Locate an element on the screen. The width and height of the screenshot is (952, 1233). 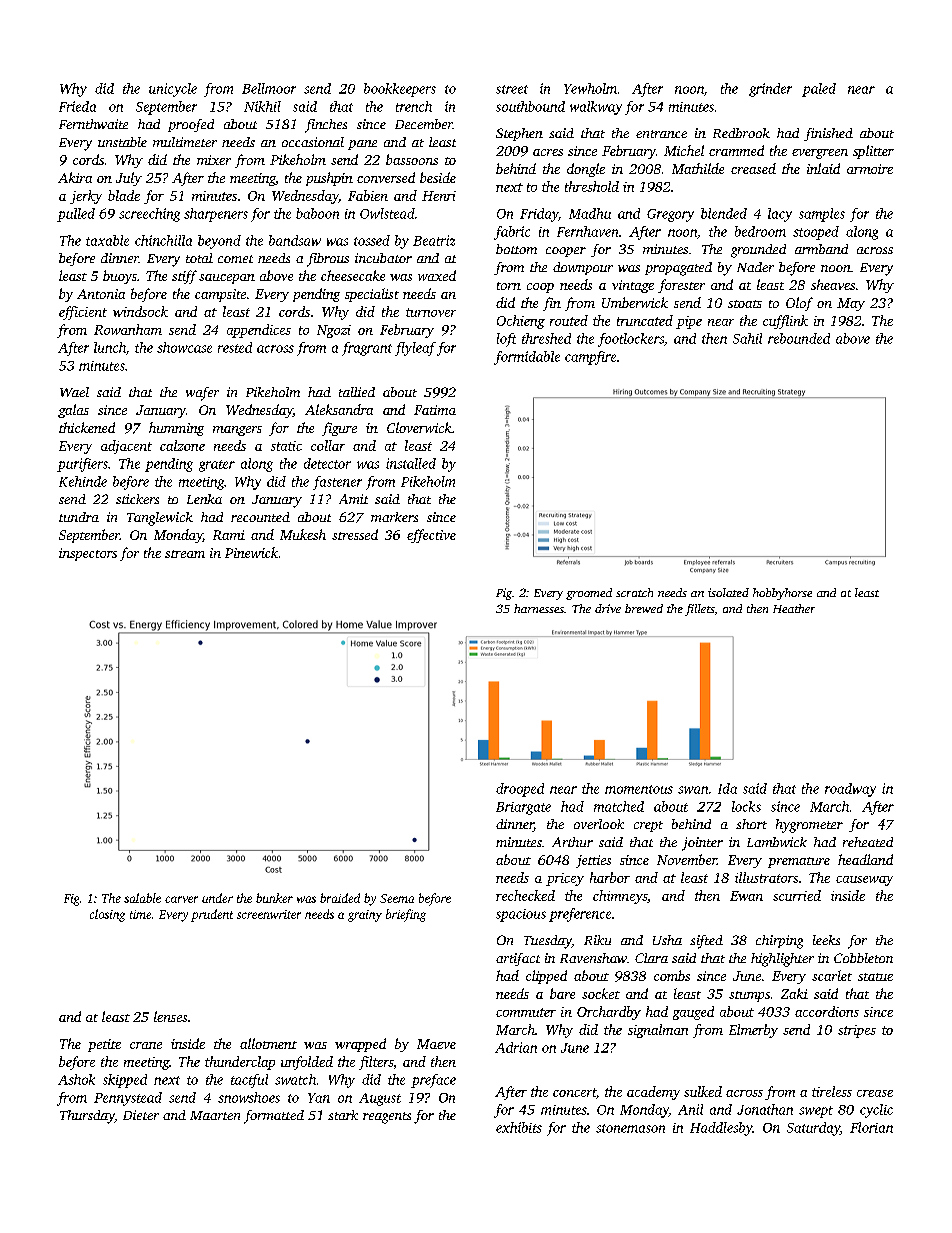
street is located at coordinates (512, 89).
